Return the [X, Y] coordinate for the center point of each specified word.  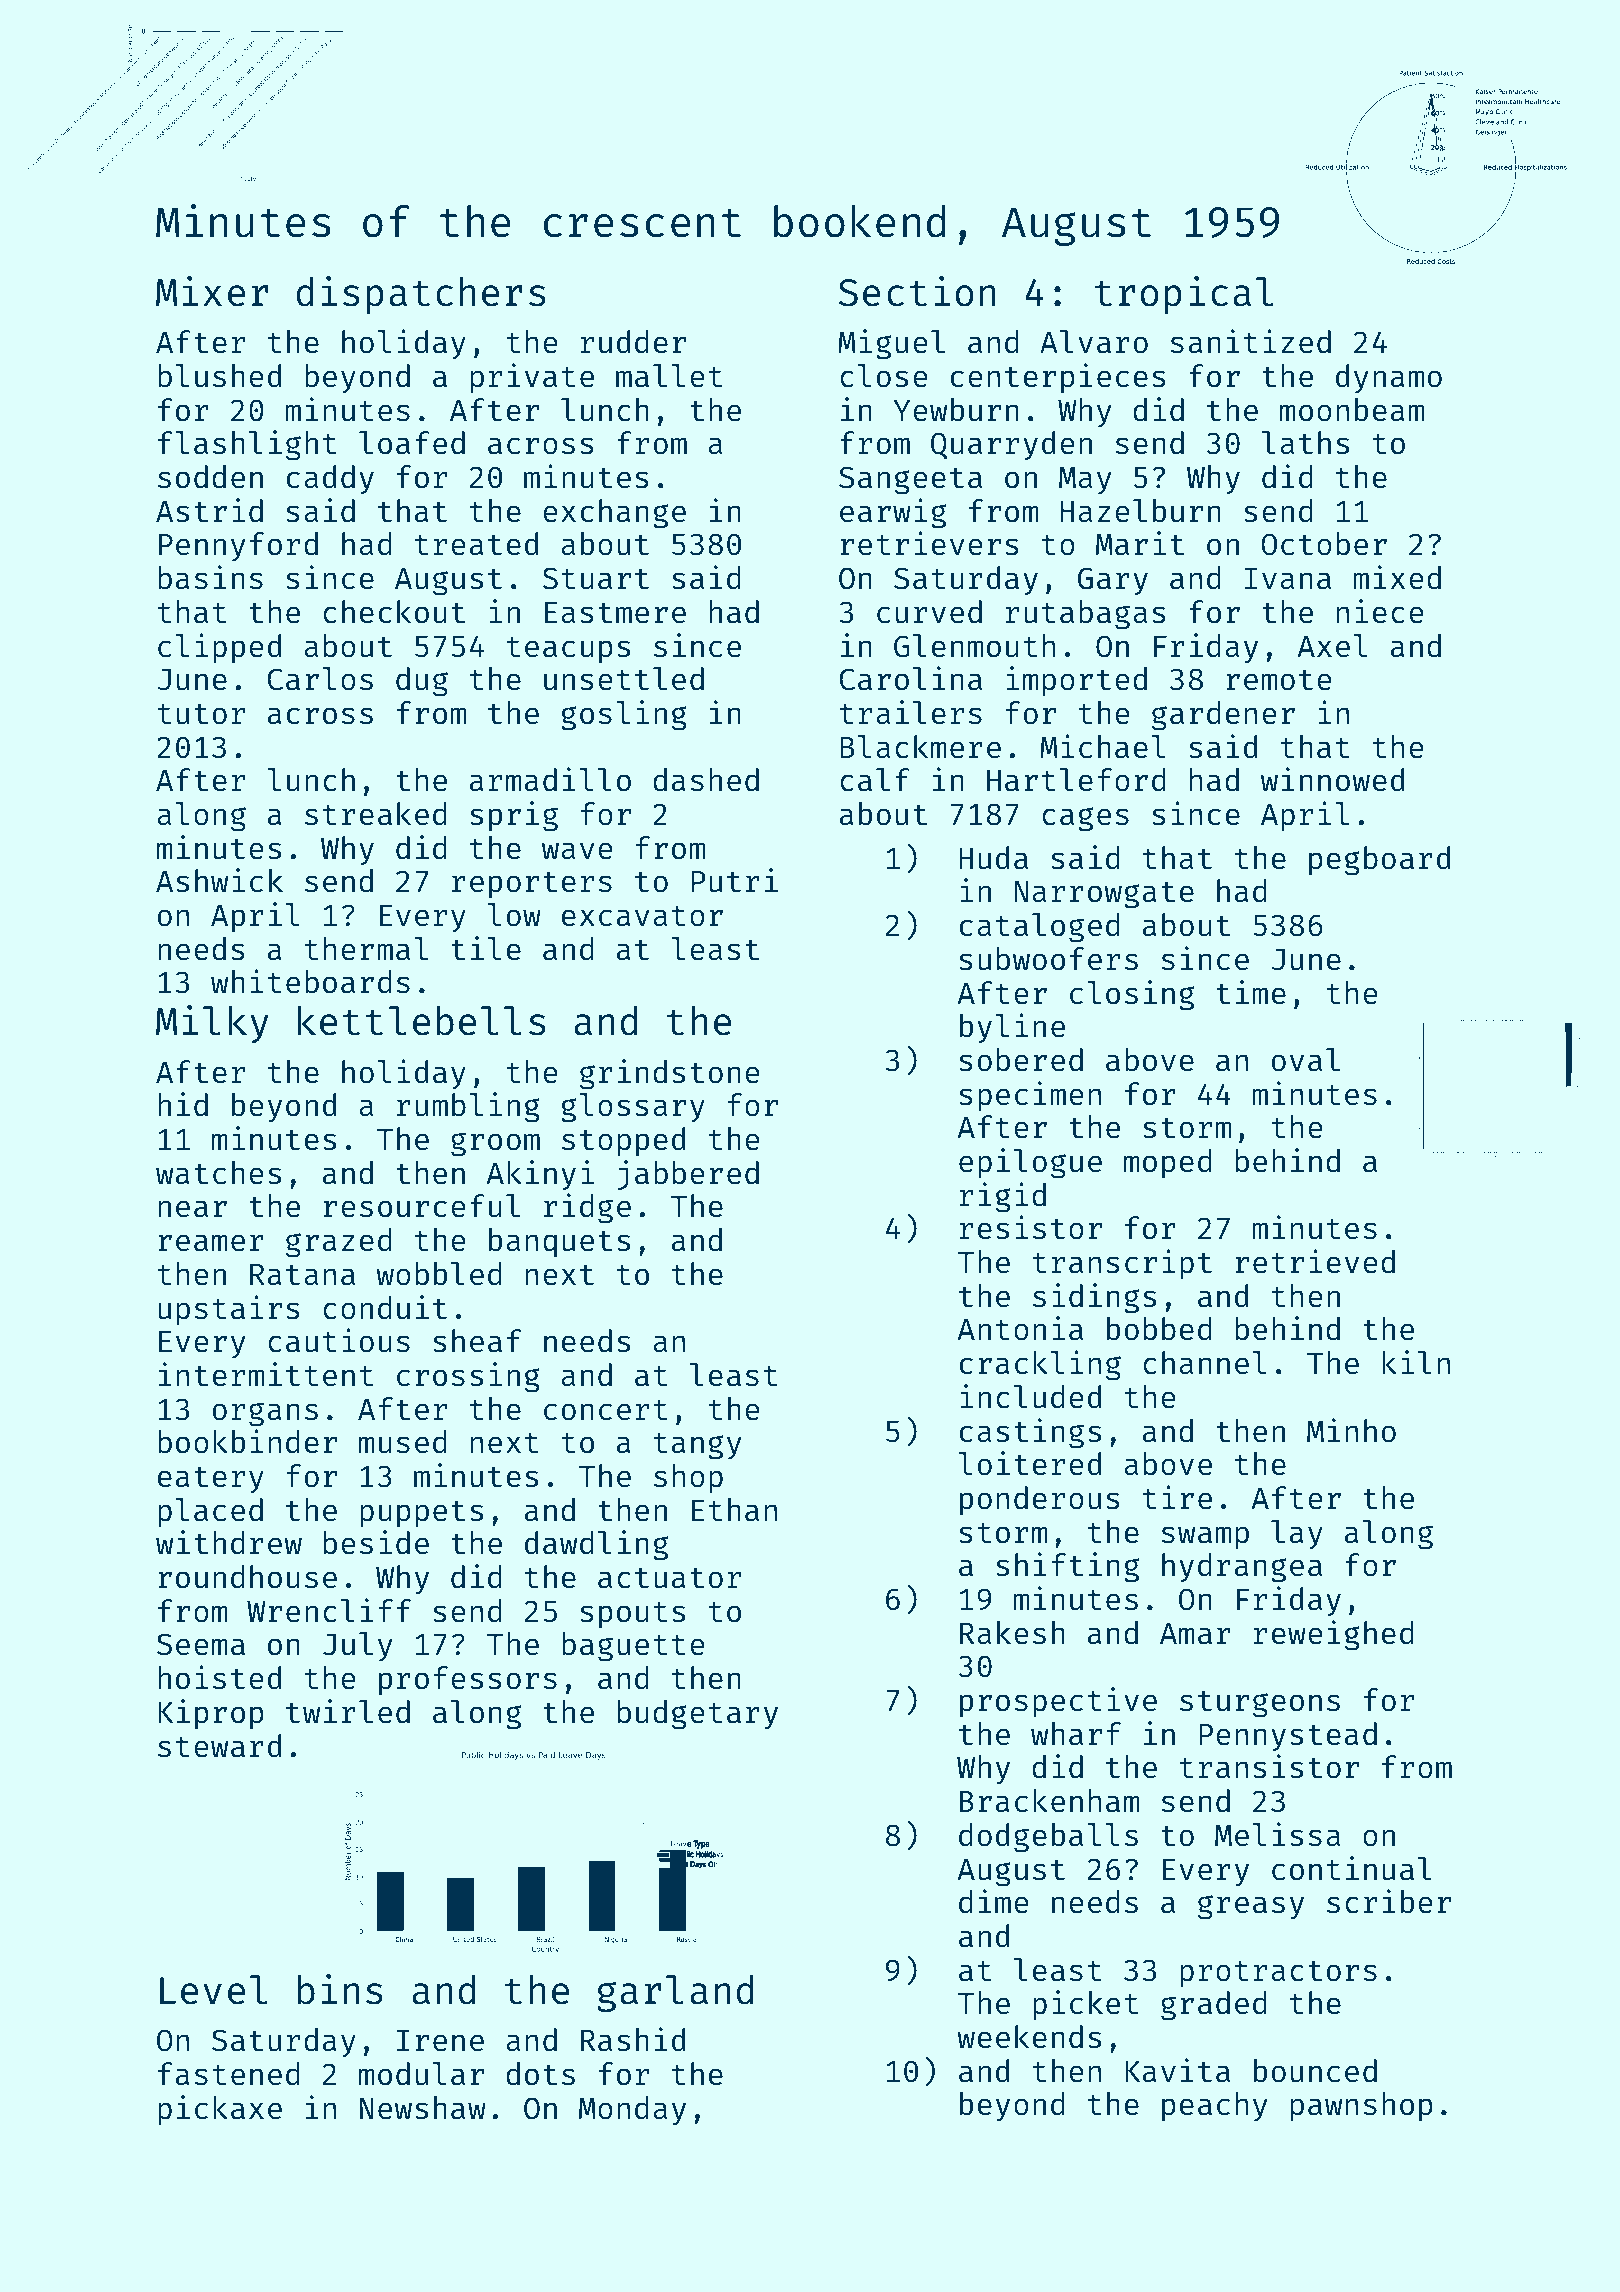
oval [1306, 1060]
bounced [1315, 2071]
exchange [614, 514]
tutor [201, 714]
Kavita [1177, 2070]
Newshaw [423, 2108]
